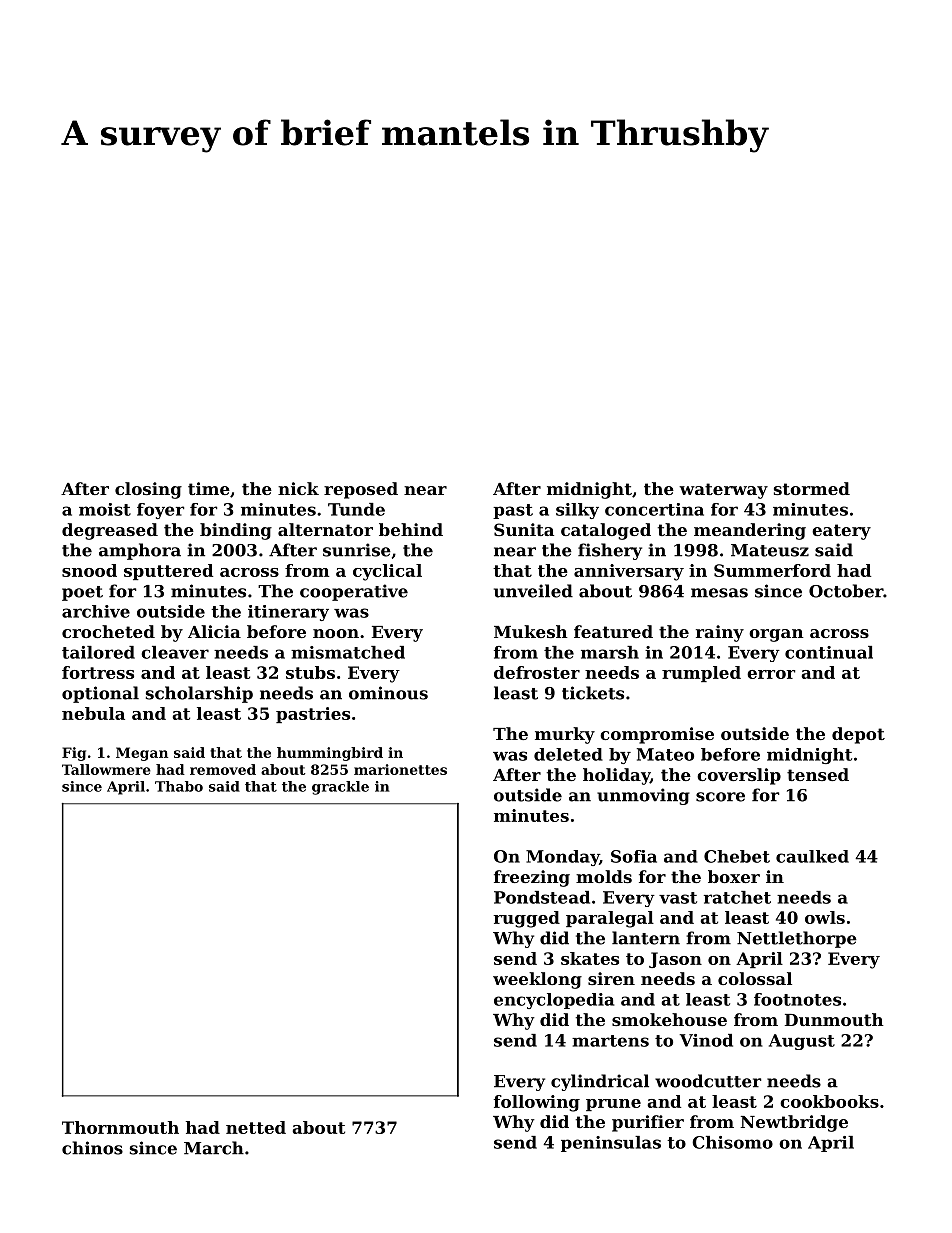 The width and height of the screenshot is (952, 1233). Describe the element at coordinates (214, 1148) in the screenshot. I see `March` at that location.
